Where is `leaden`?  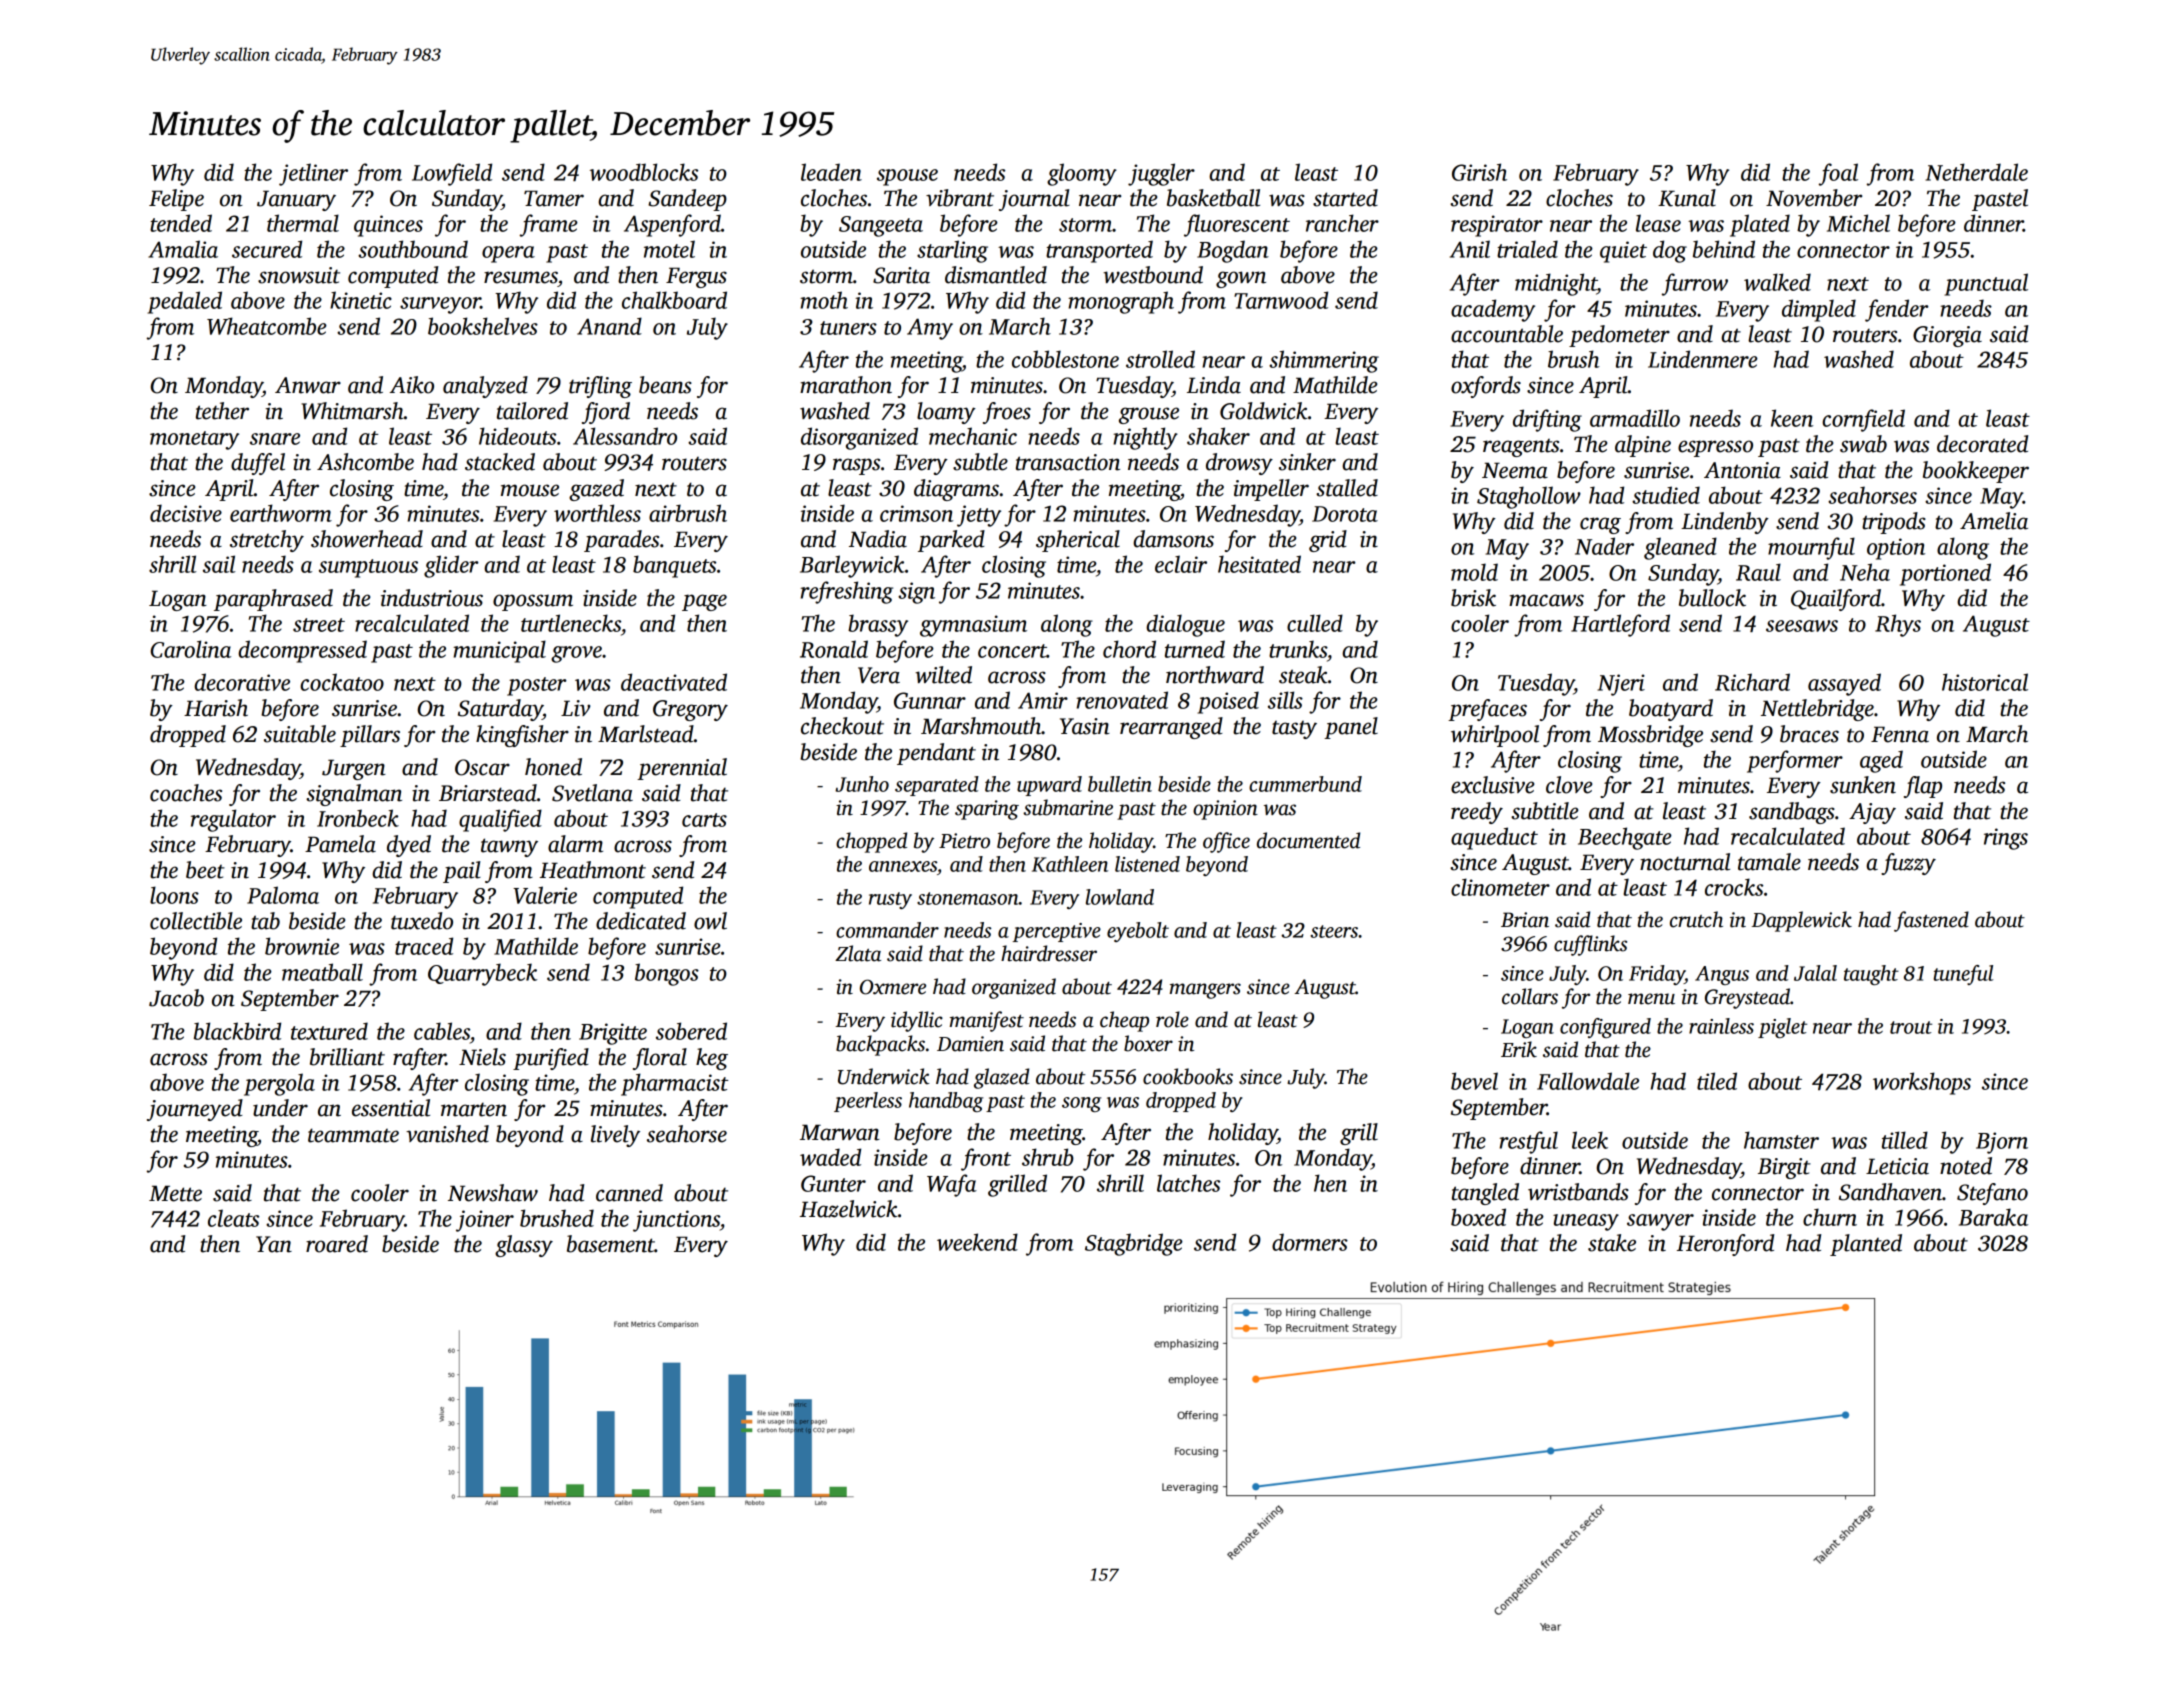 leaden is located at coordinates (831, 172).
